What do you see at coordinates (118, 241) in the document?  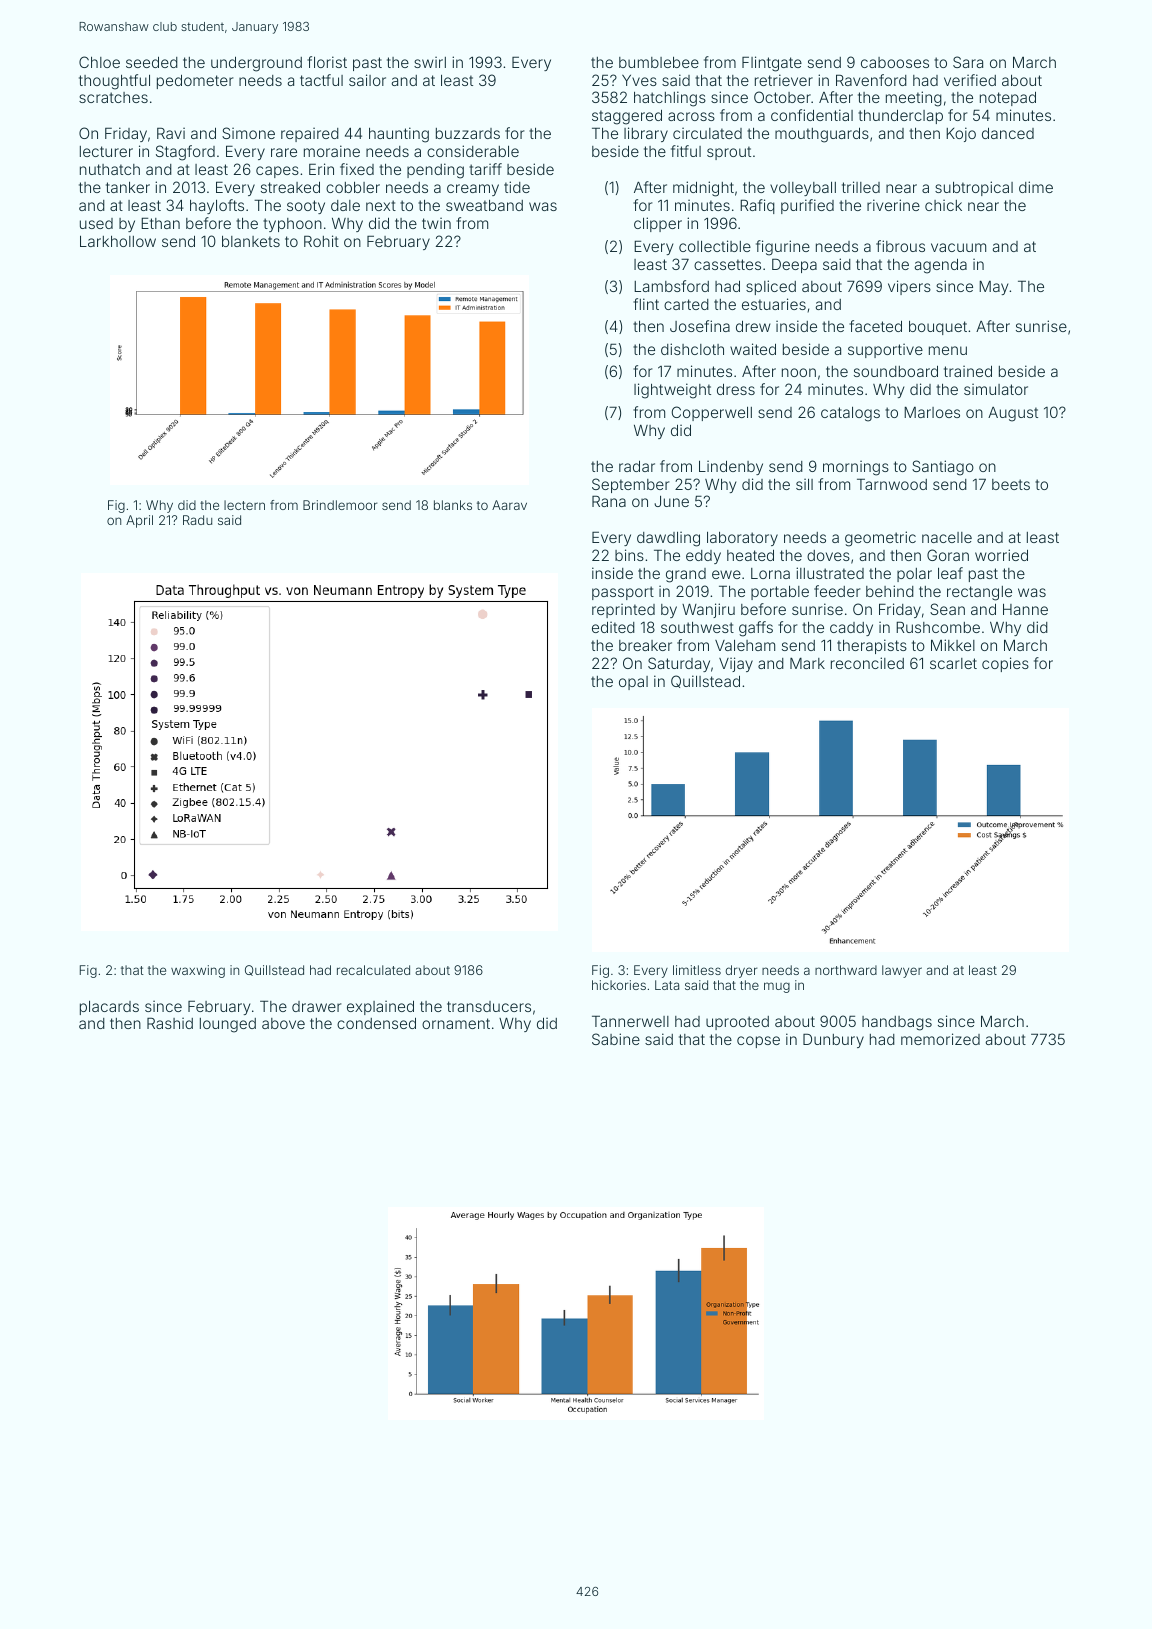 I see `Larkhollow` at bounding box center [118, 241].
